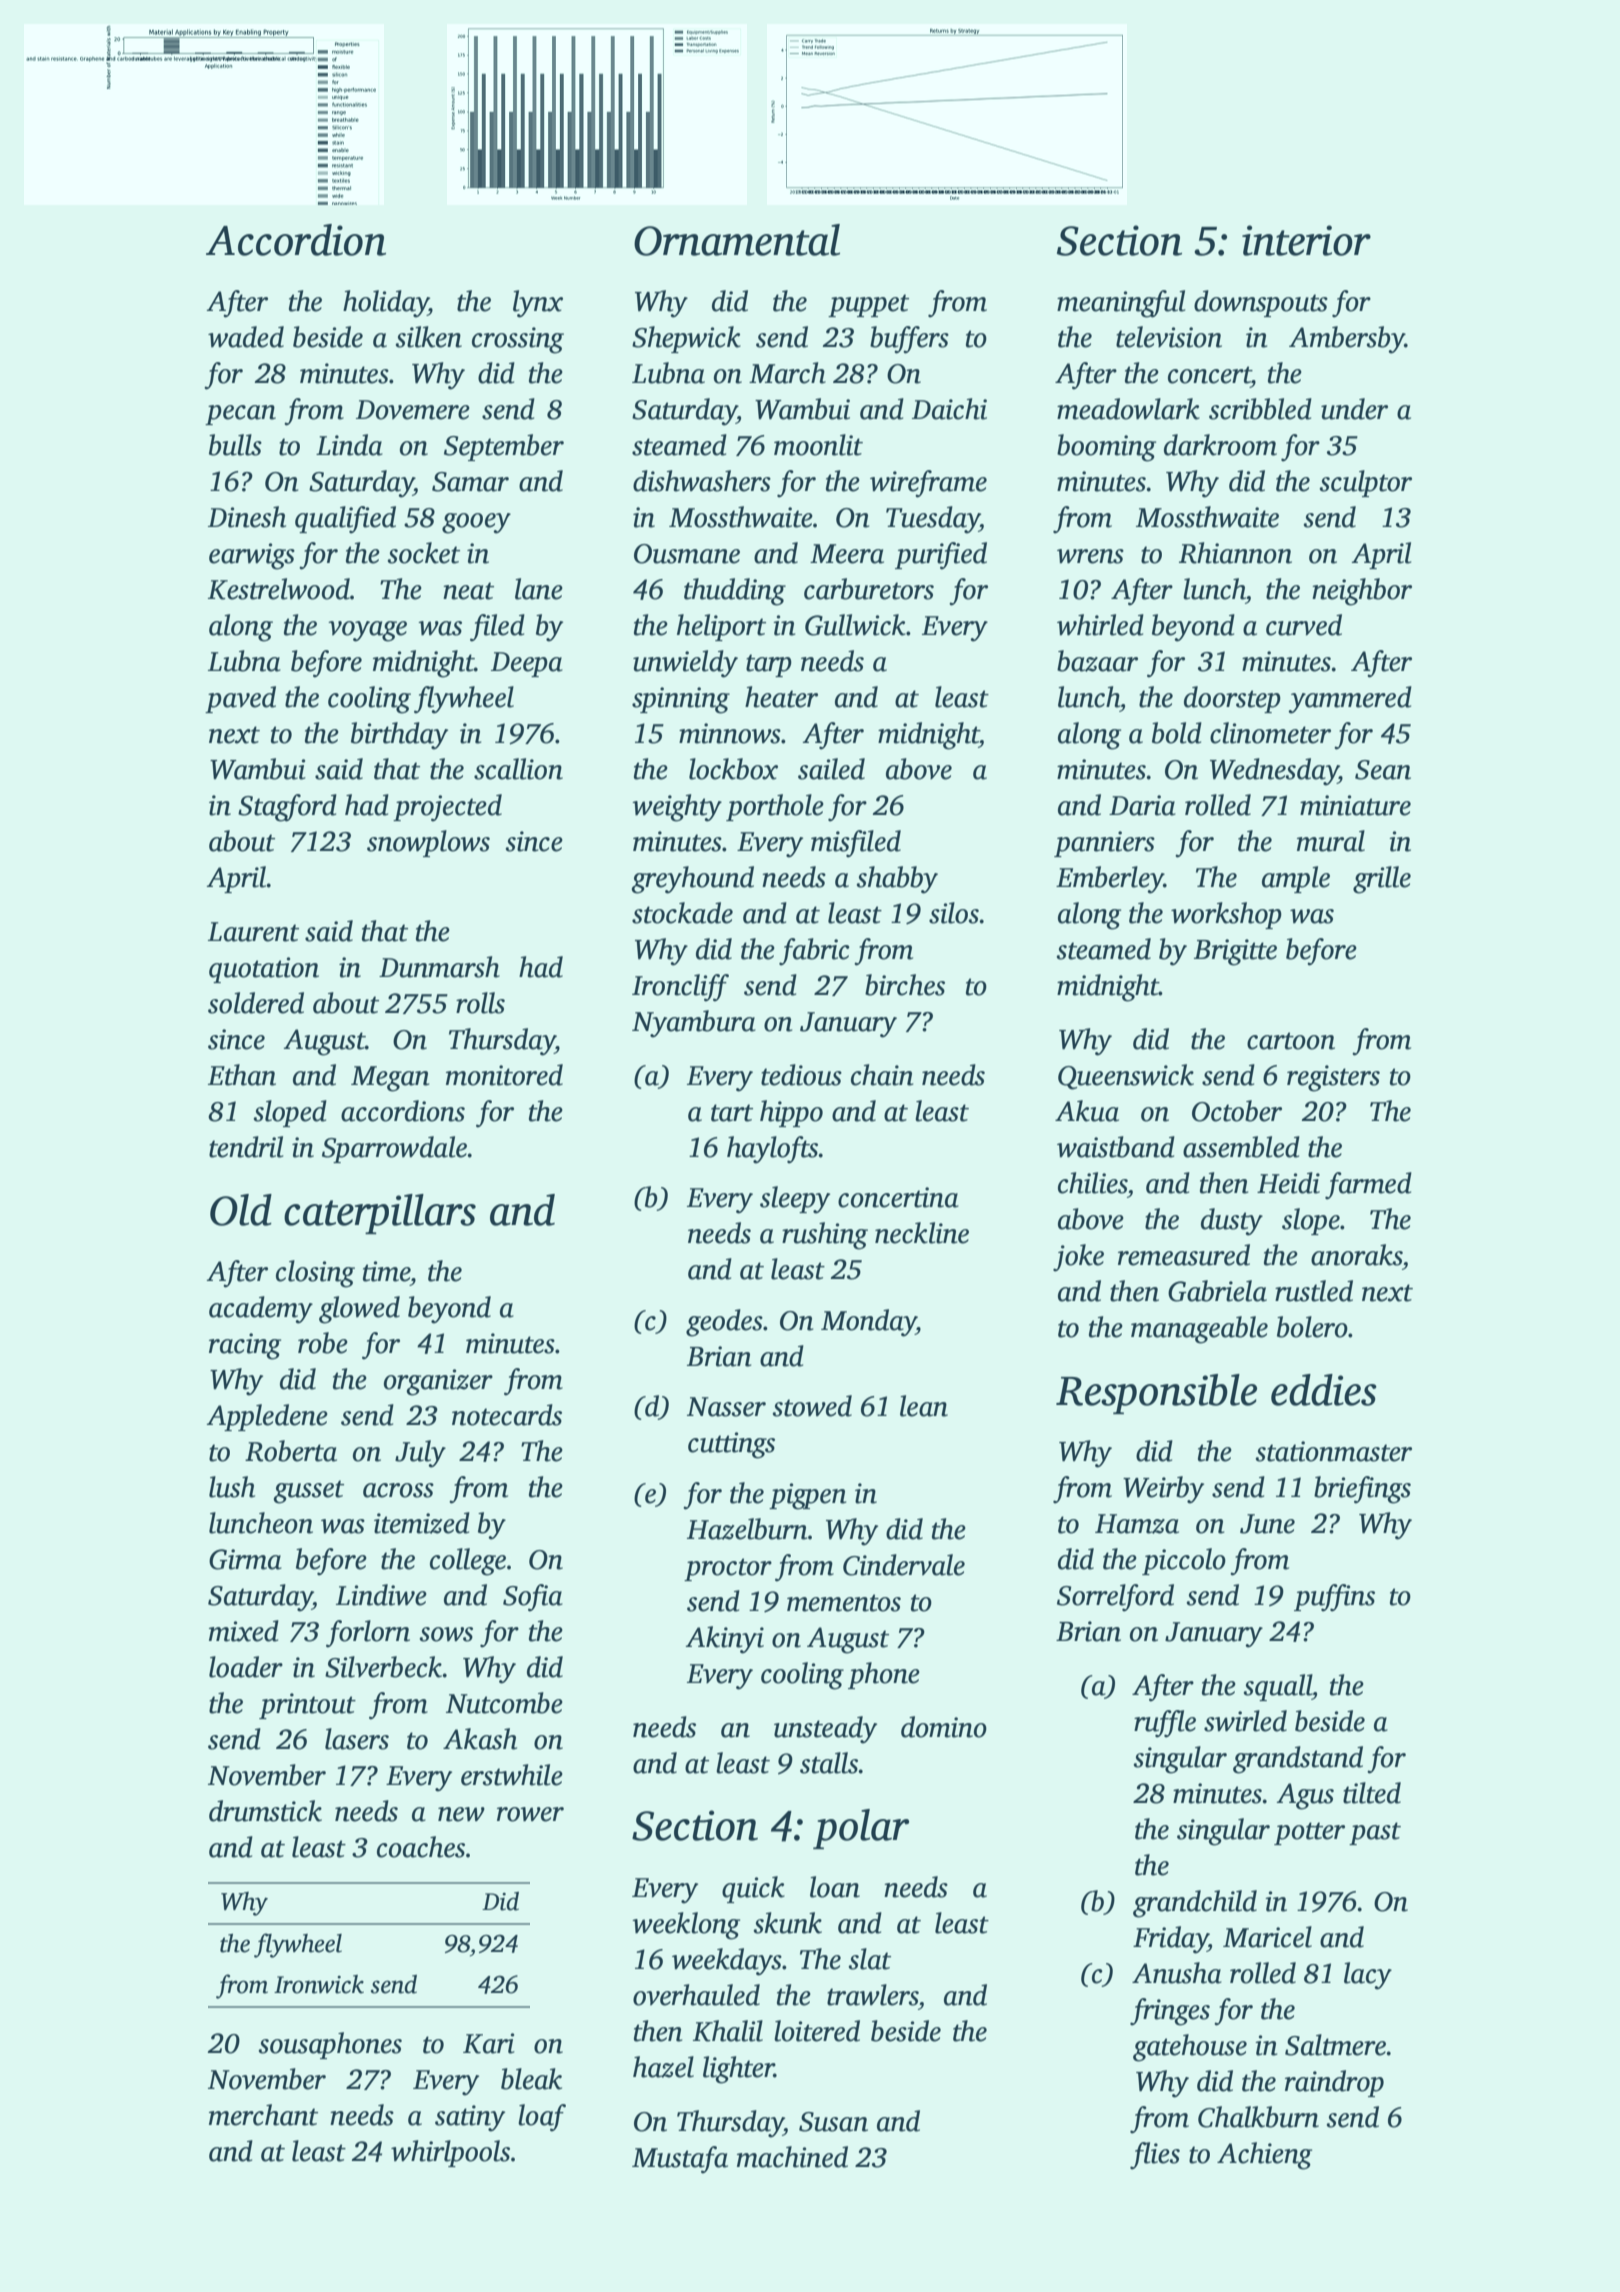  Describe the element at coordinates (1232, 699) in the screenshot. I see `doorstep` at that location.
